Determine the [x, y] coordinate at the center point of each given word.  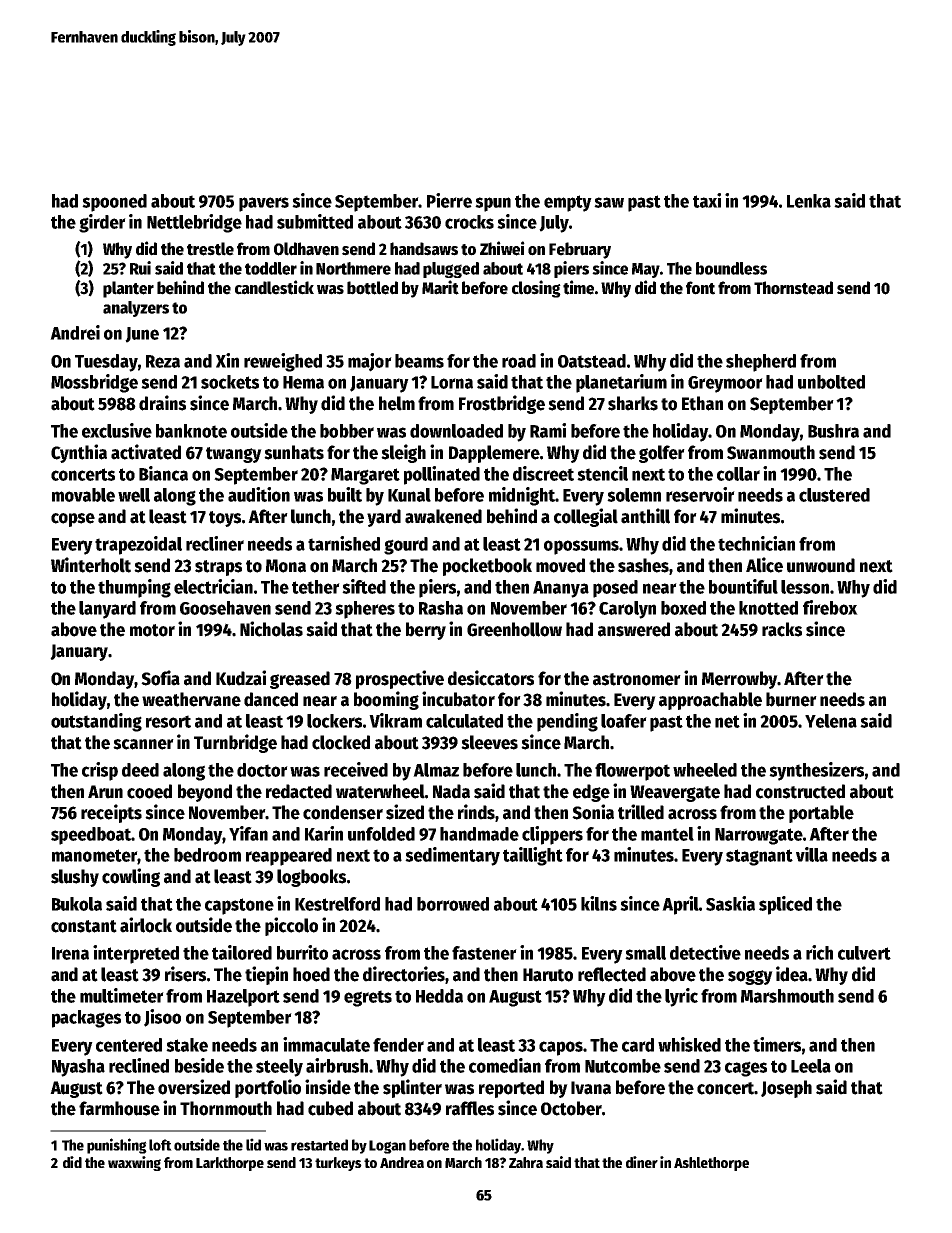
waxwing [134, 1163]
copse [73, 520]
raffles [470, 1108]
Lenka [809, 201]
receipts [111, 813]
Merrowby [740, 680]
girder [102, 223]
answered [634, 629]
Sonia [593, 812]
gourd [406, 546]
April [680, 905]
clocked [341, 742]
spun [493, 204]
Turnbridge [235, 743]
